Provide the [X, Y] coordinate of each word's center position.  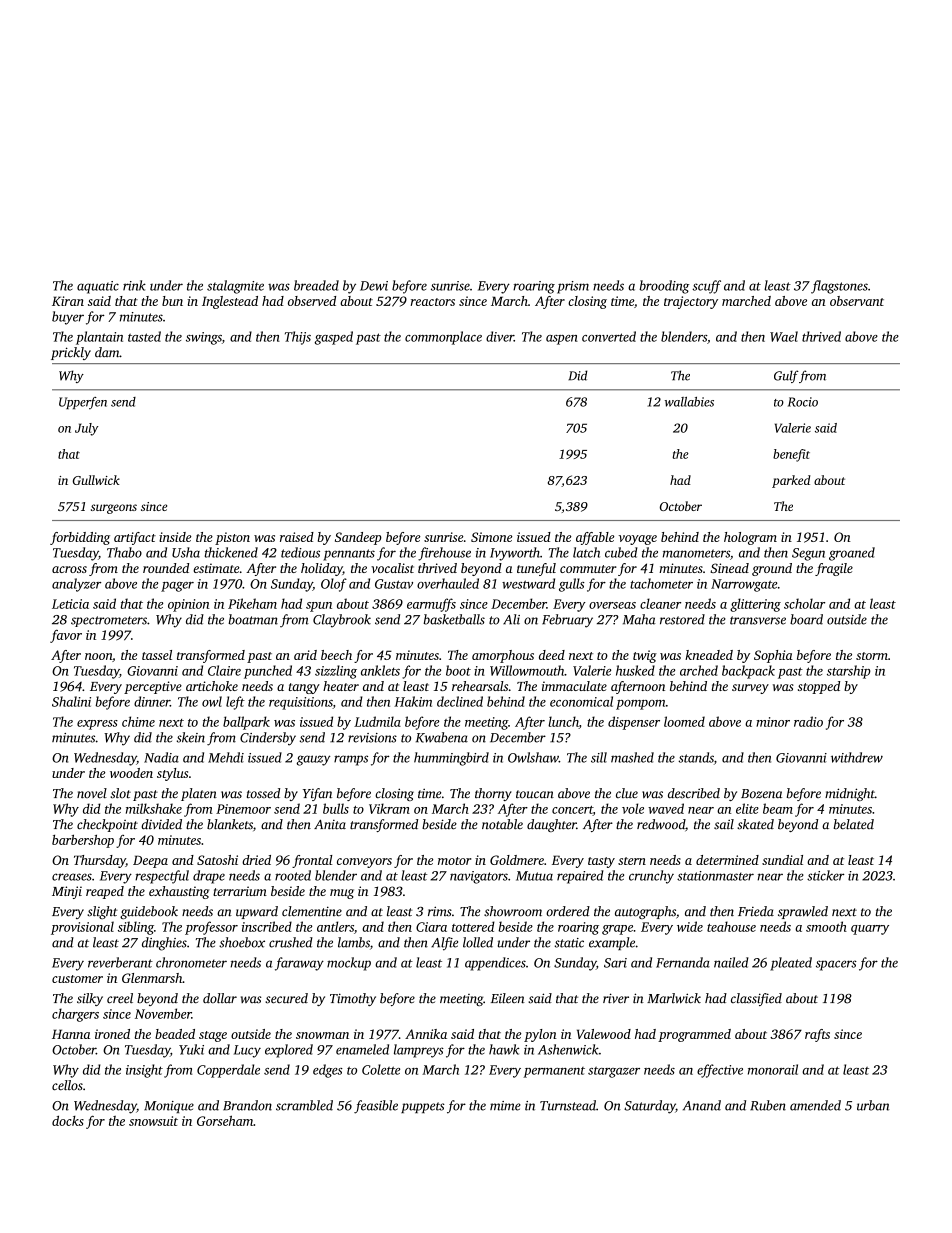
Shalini [71, 701]
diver [500, 336]
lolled [478, 942]
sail [724, 824]
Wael [784, 336]
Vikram [389, 808]
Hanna [71, 1034]
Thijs [298, 338]
